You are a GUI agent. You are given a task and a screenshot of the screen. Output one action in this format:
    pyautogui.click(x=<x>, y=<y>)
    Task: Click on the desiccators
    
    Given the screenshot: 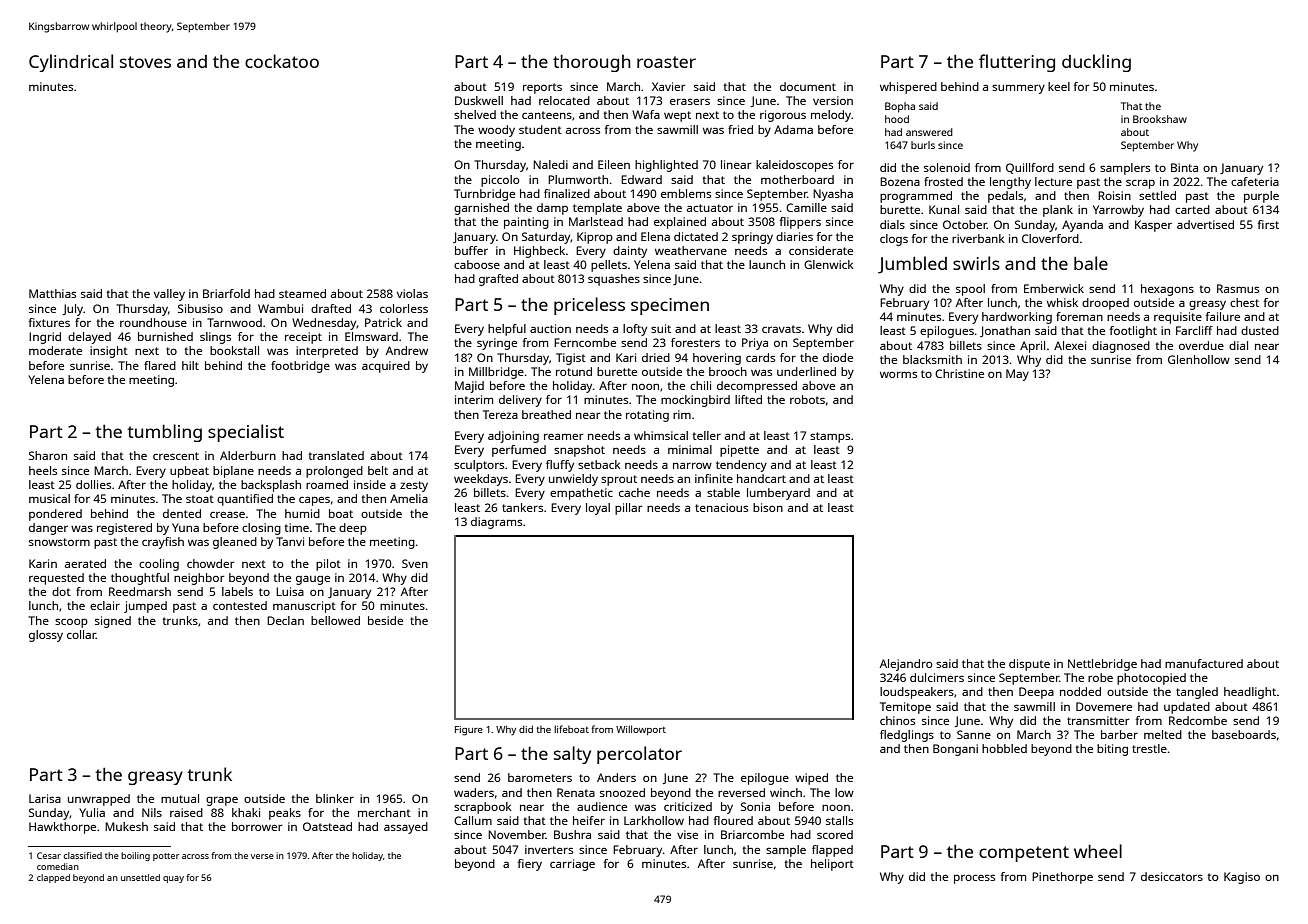 What is the action you would take?
    pyautogui.click(x=1172, y=876)
